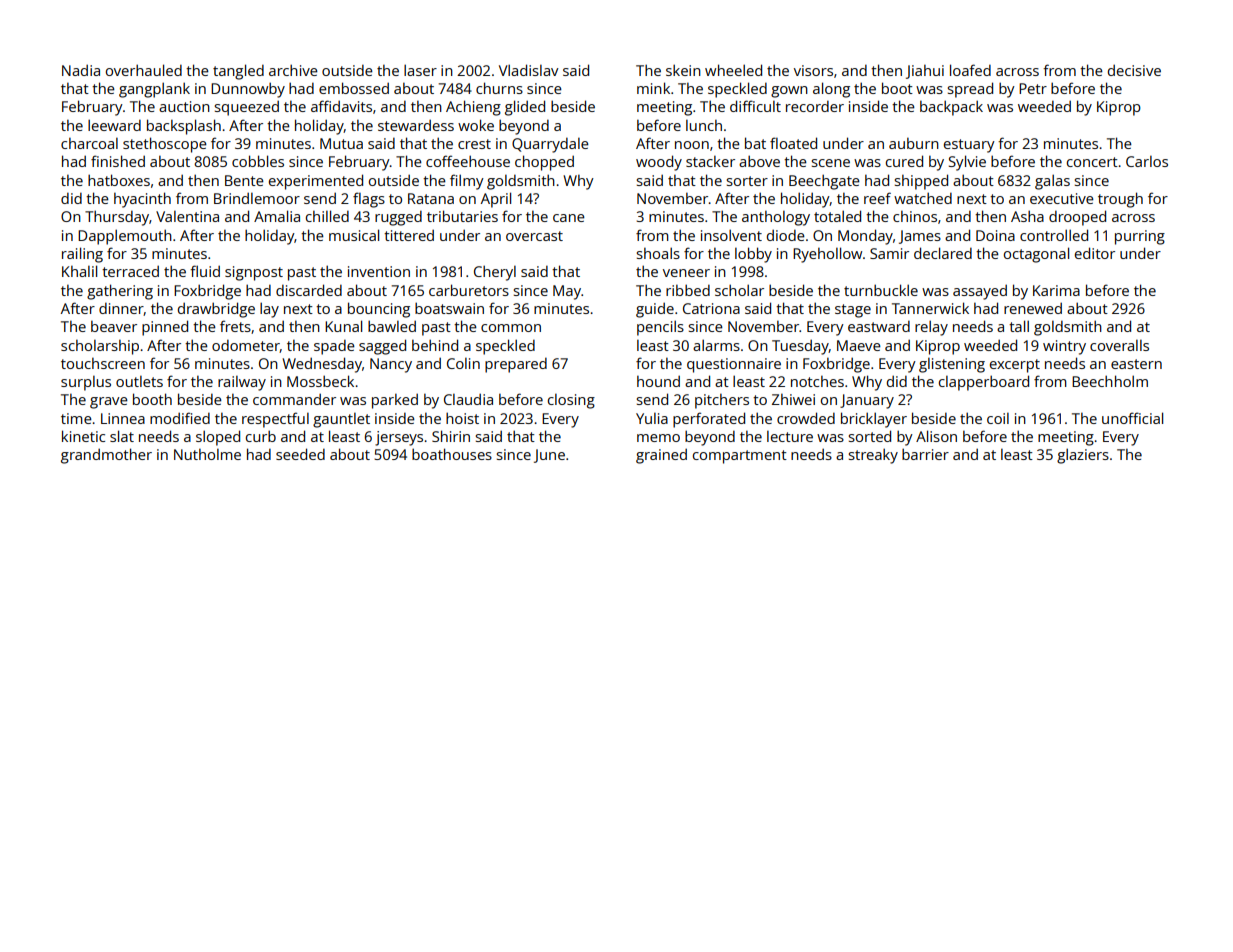  I want to click on hyacinth, so click(142, 200).
